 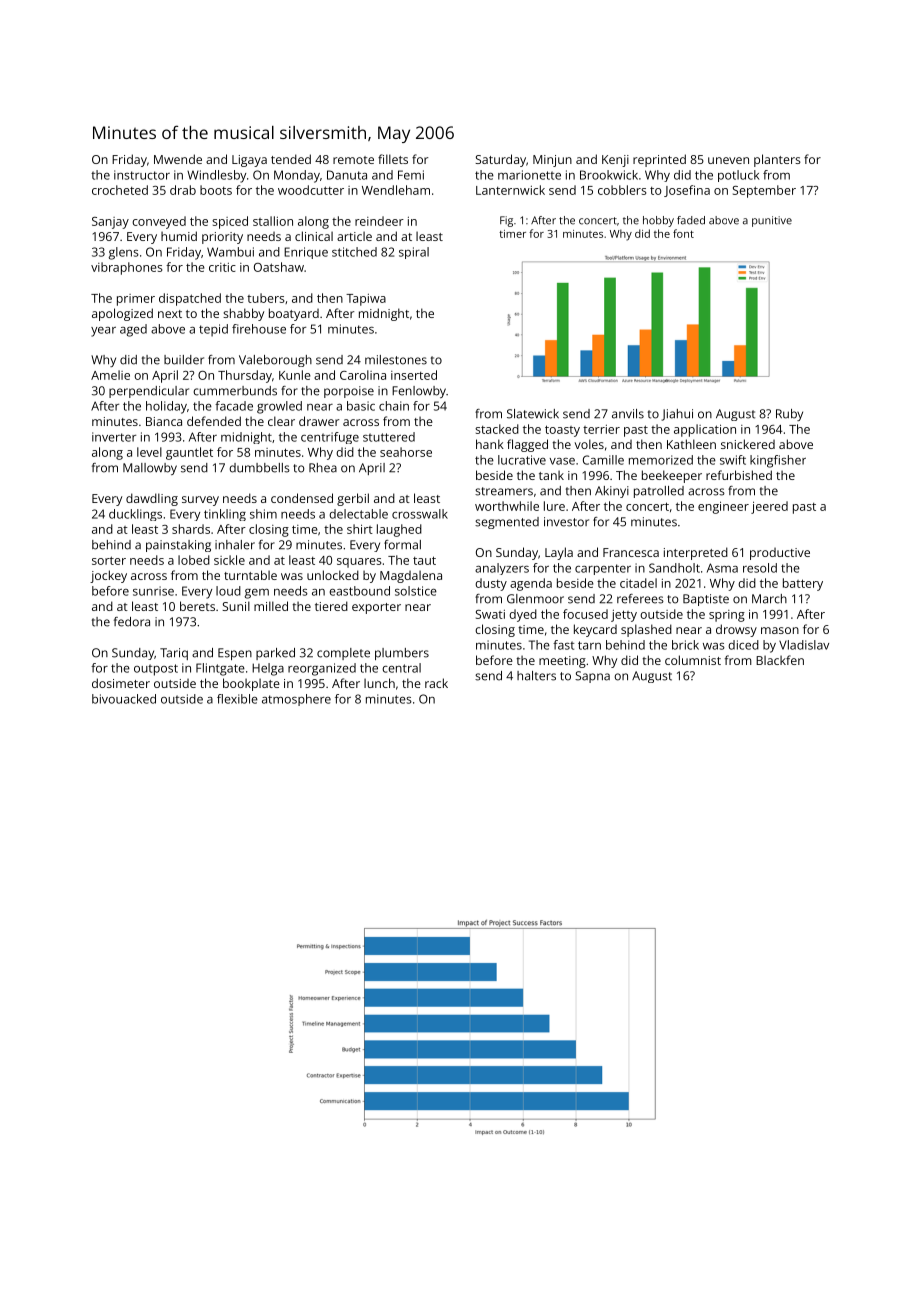 What do you see at coordinates (291, 159) in the document?
I see `tended` at bounding box center [291, 159].
